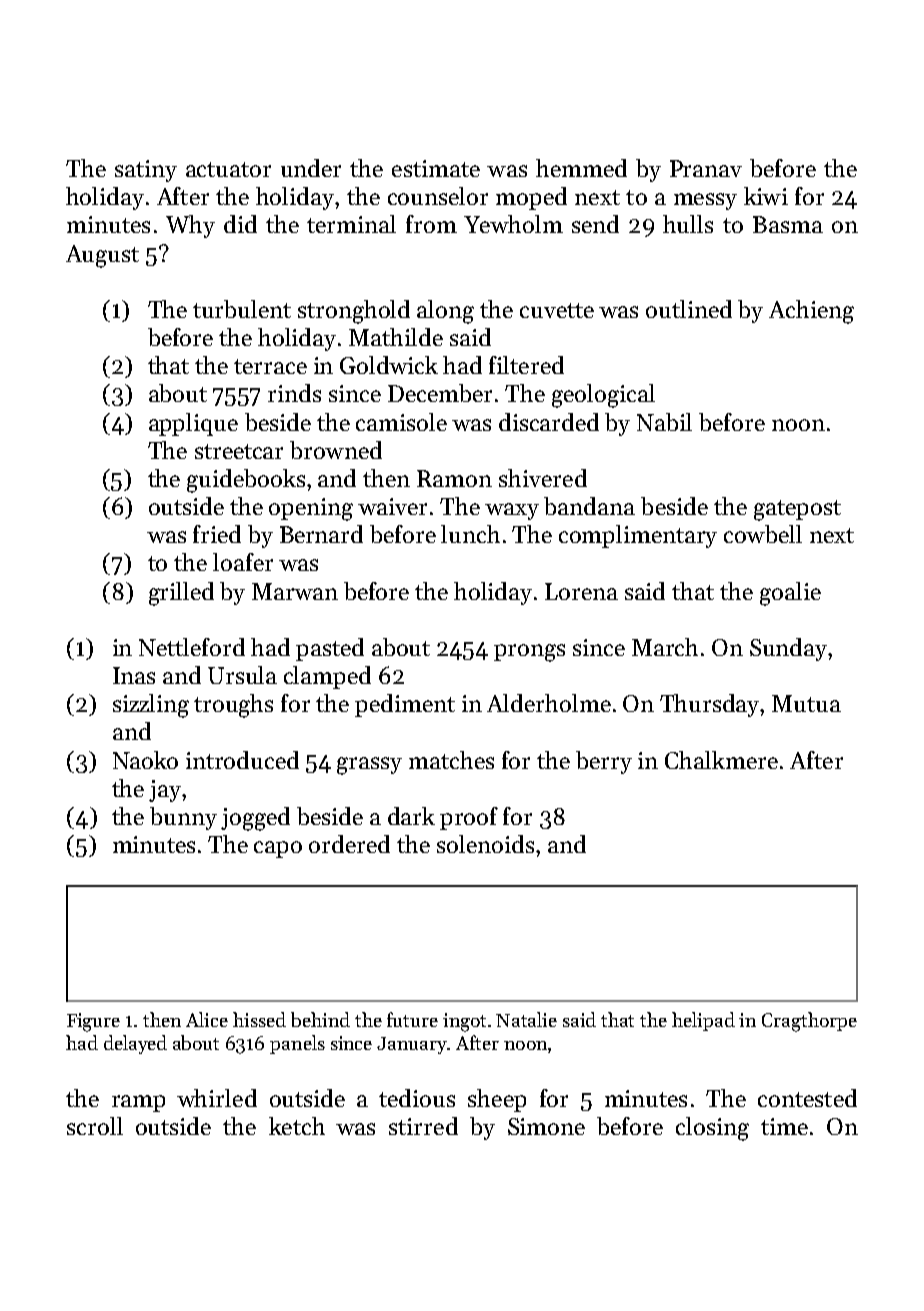 This document has width=924, height=1311. What do you see at coordinates (217, 534) in the document?
I see `fried` at bounding box center [217, 534].
